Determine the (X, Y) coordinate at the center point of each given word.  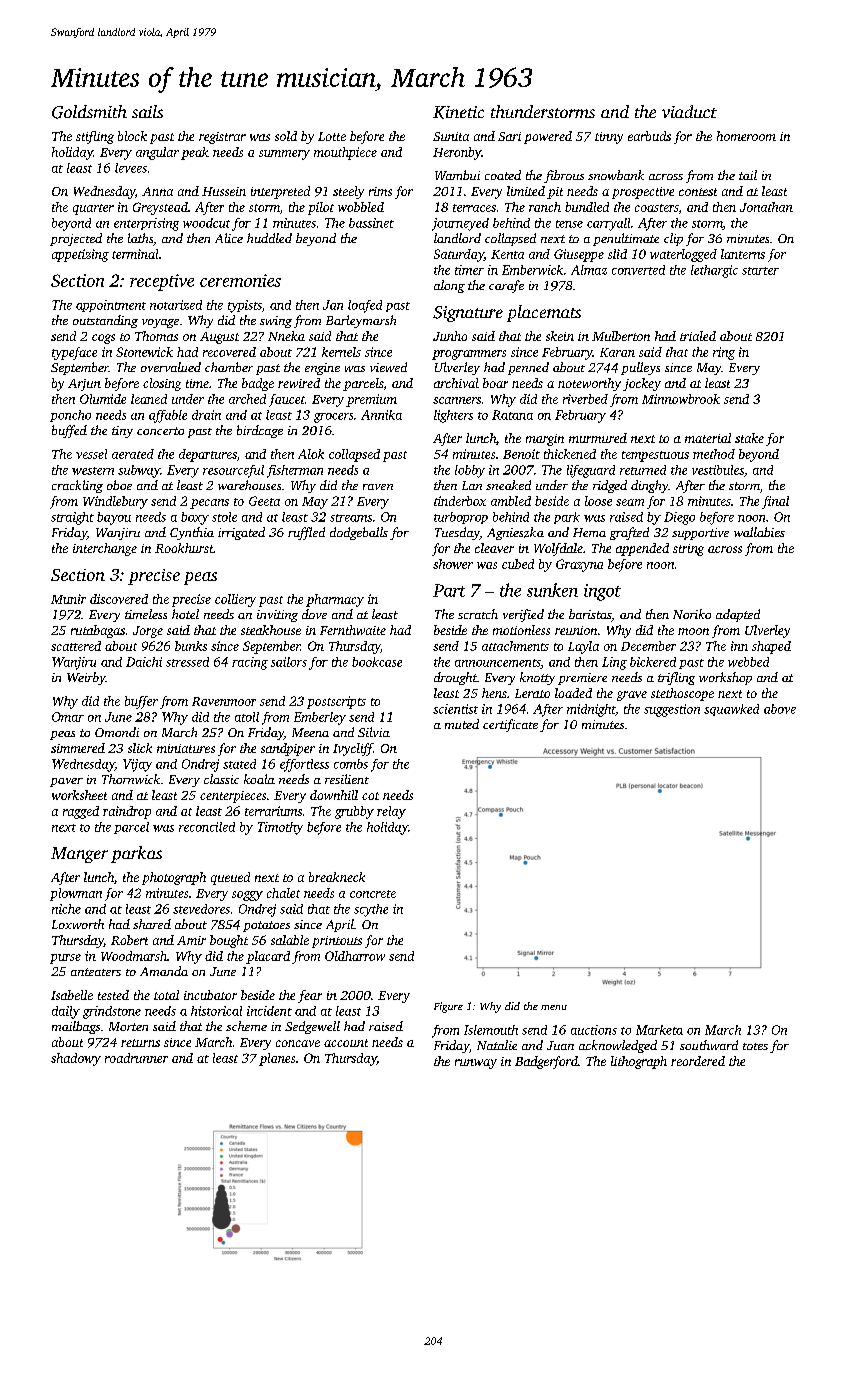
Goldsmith (89, 112)
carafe (506, 286)
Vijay (137, 765)
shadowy (76, 1059)
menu (554, 1007)
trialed (698, 336)
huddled (269, 238)
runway (476, 1064)
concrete (373, 894)
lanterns (743, 254)
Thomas (156, 336)
